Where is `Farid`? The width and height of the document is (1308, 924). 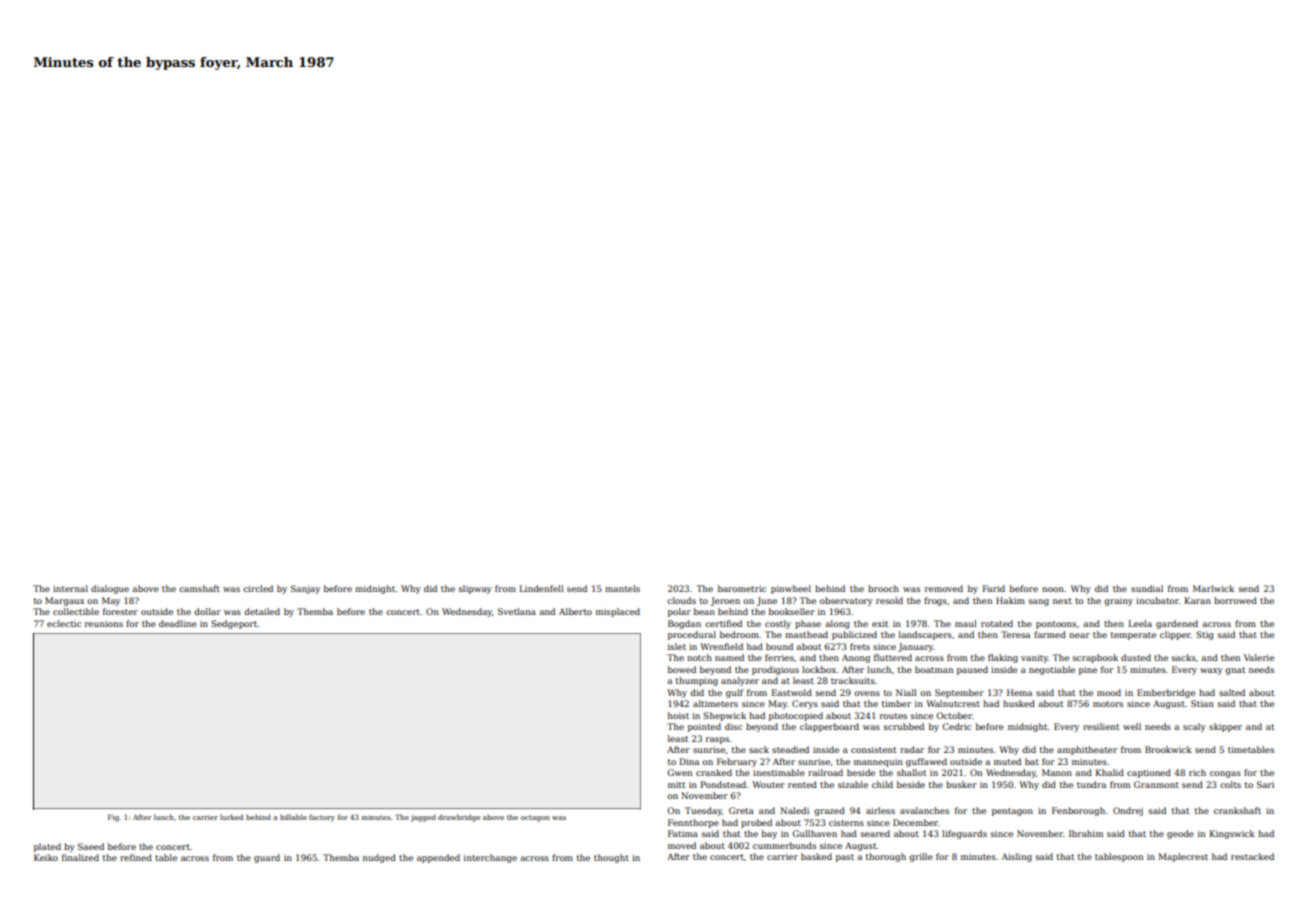 Farid is located at coordinates (994, 588).
